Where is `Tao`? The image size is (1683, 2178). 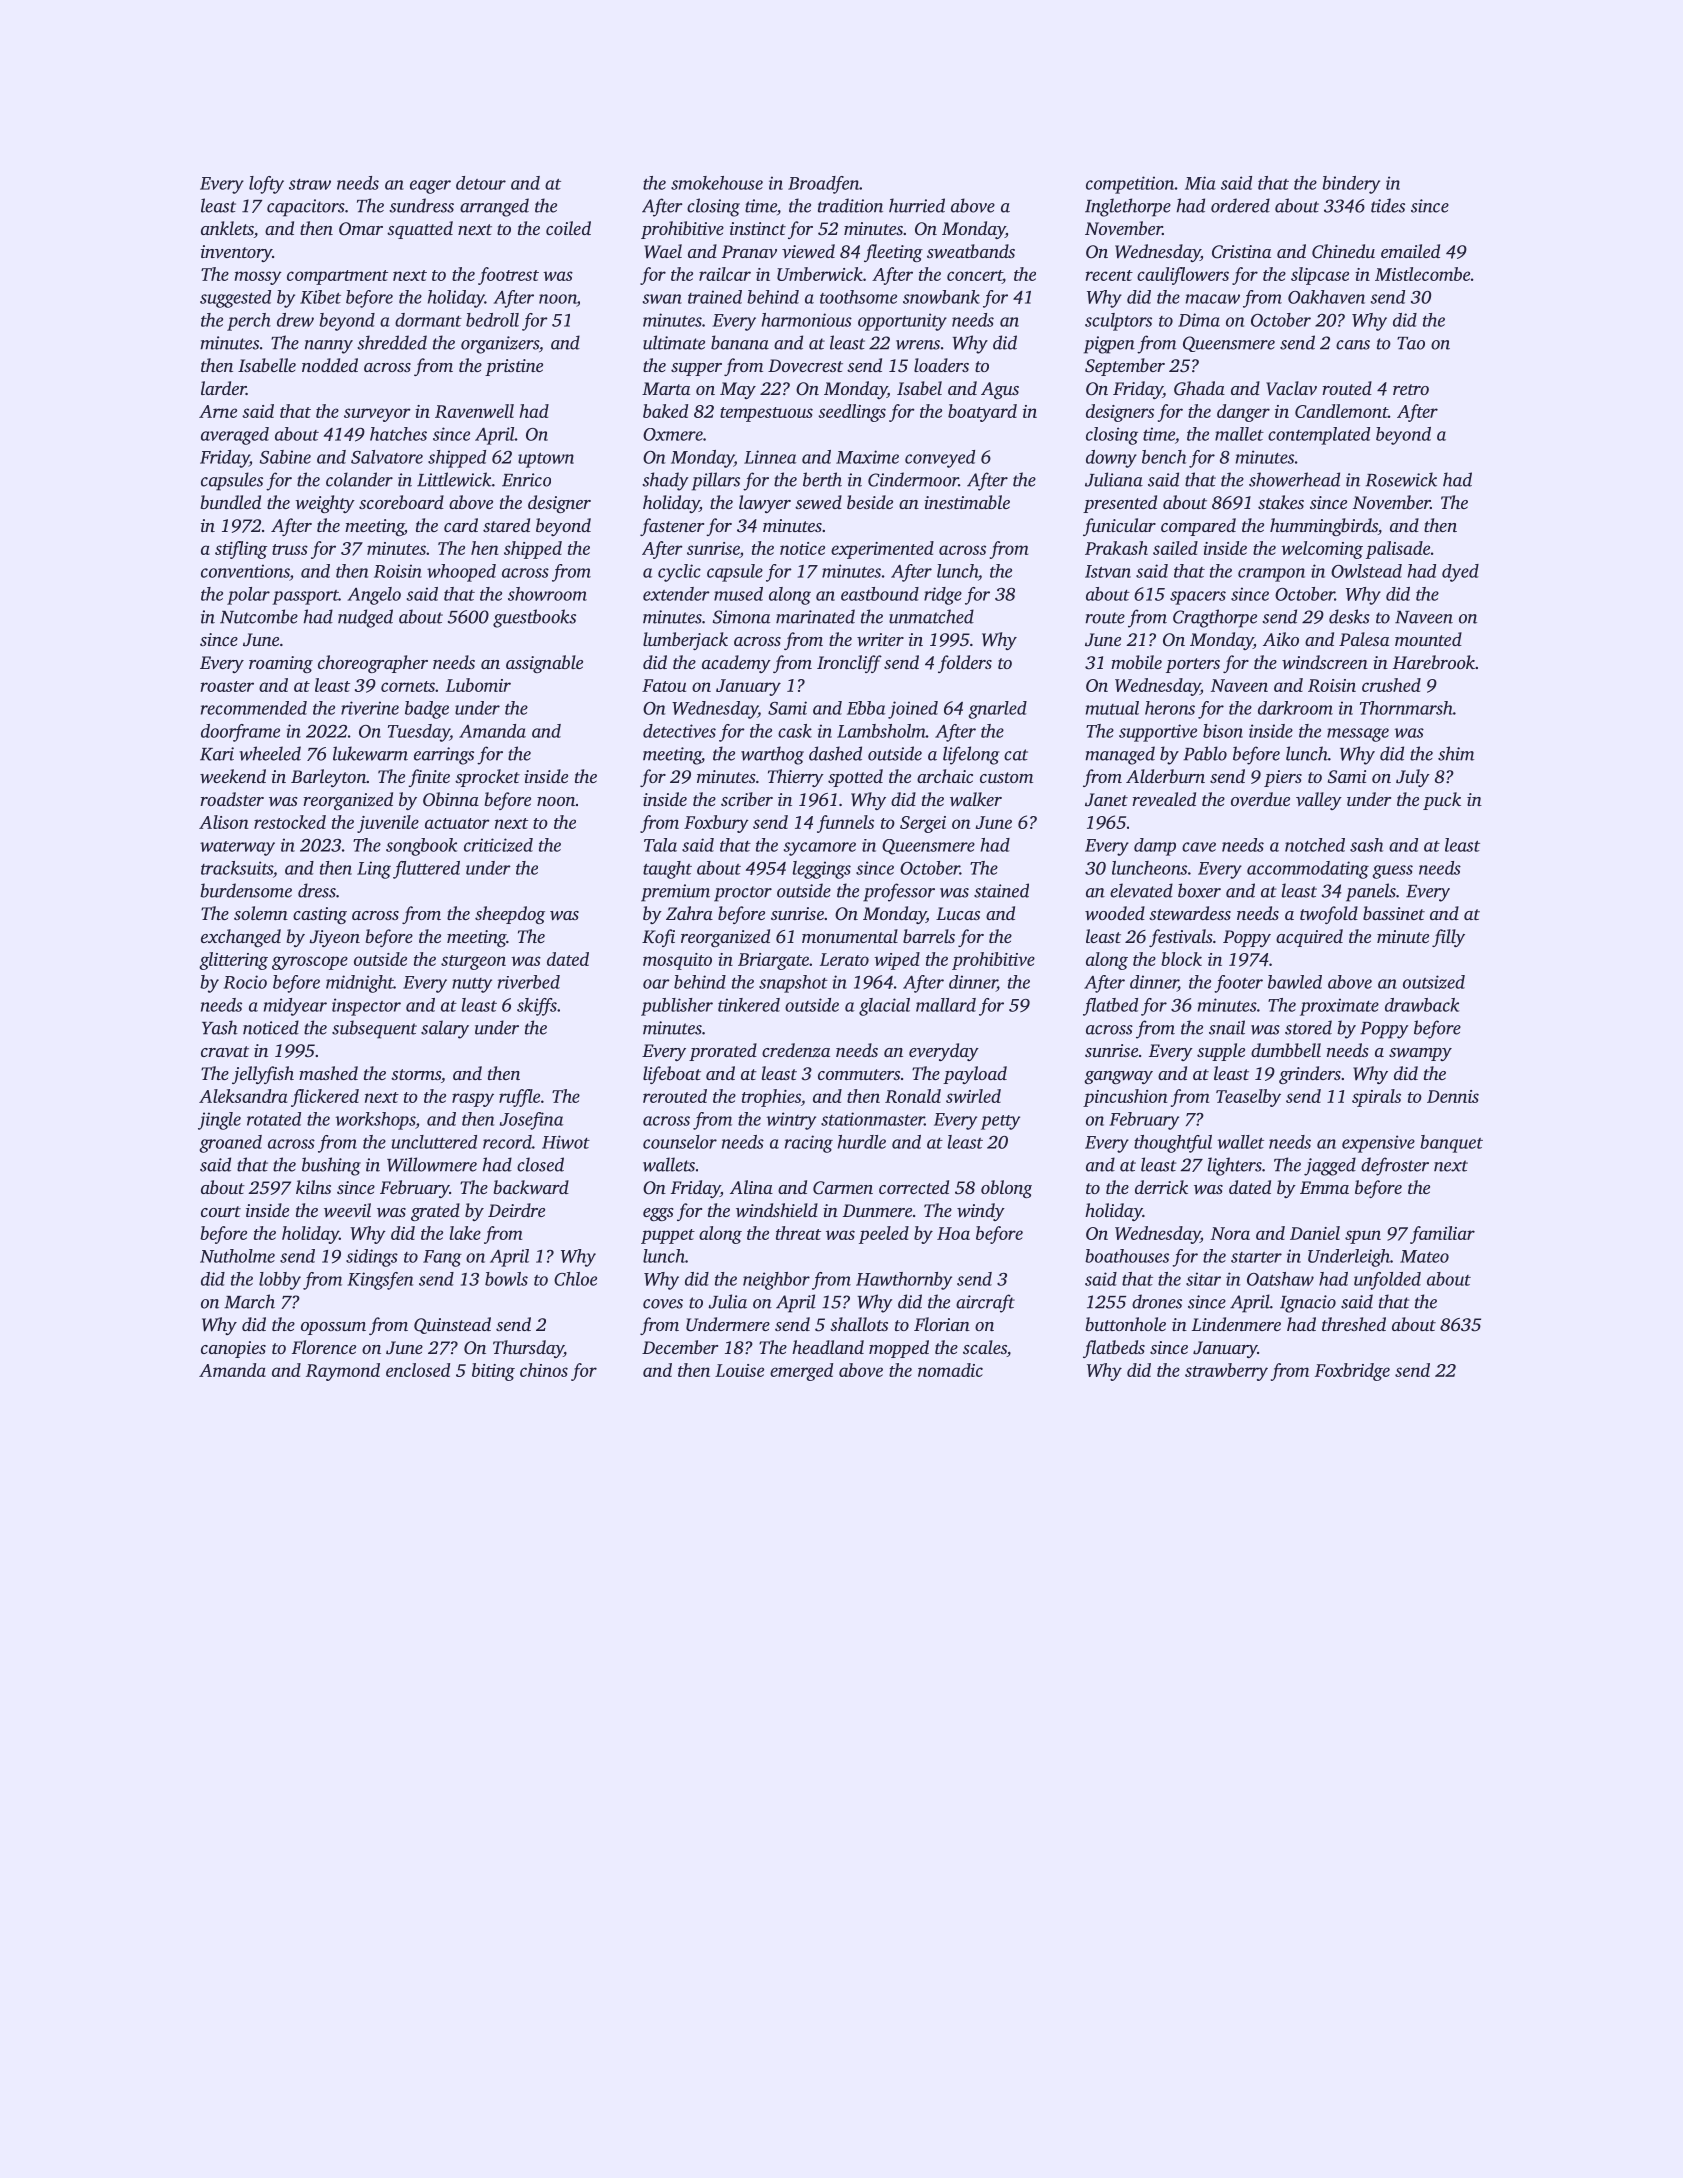
Tao is located at coordinates (1411, 343).
